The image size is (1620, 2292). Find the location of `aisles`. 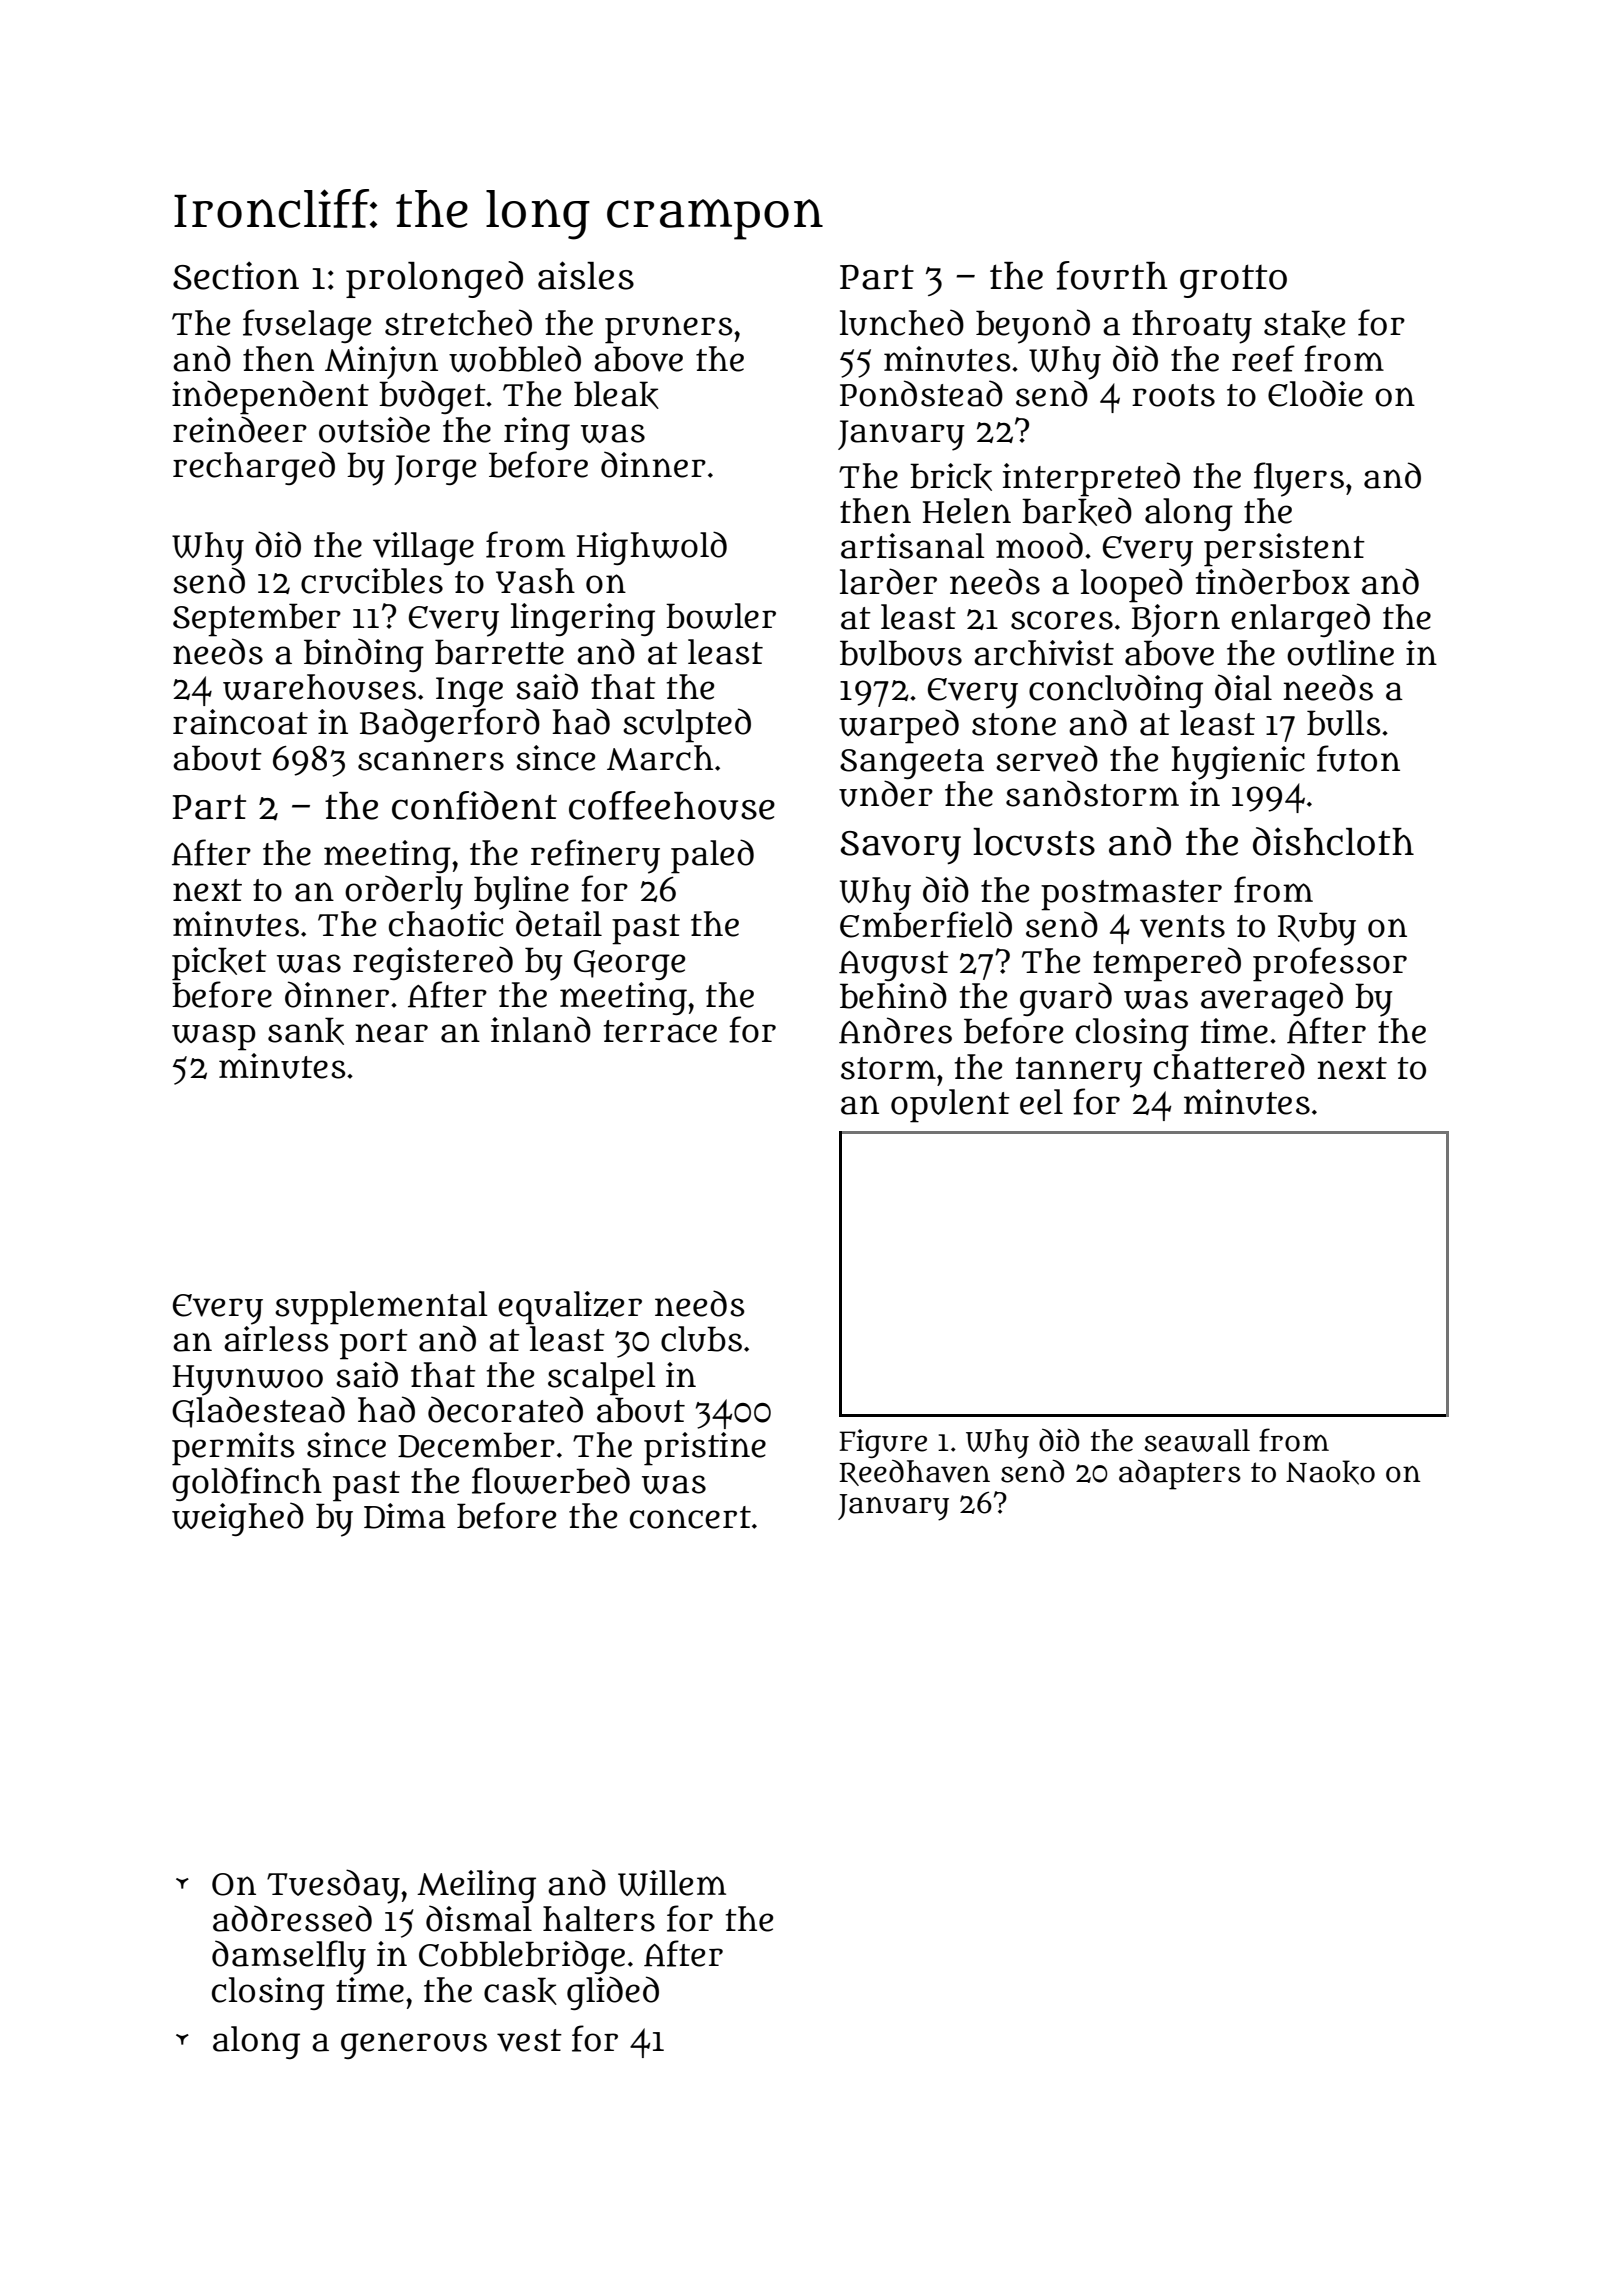

aisles is located at coordinates (586, 275).
